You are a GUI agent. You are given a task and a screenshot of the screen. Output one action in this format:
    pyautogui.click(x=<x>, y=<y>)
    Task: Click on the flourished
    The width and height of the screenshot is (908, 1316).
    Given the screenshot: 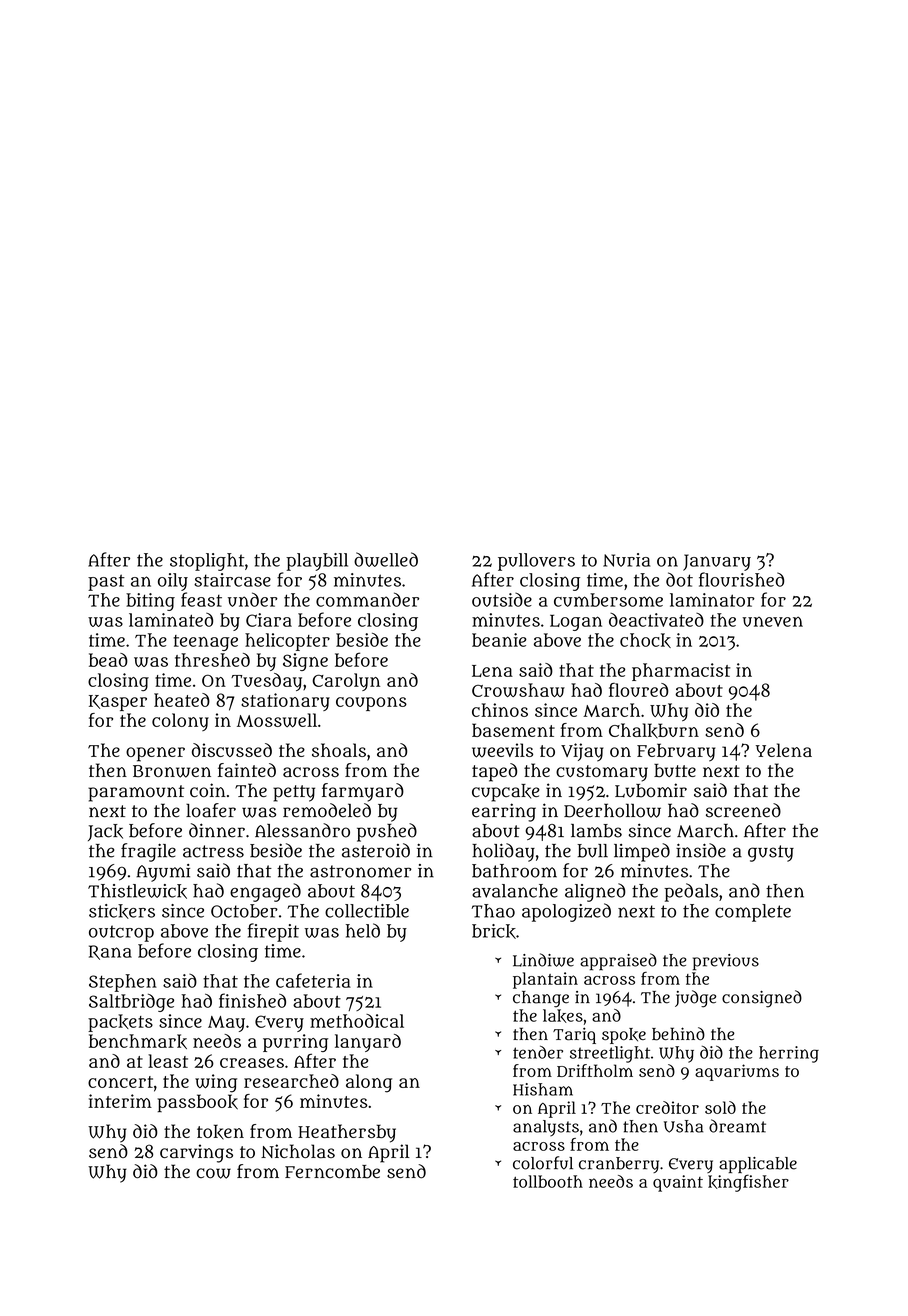 What is the action you would take?
    pyautogui.click(x=741, y=579)
